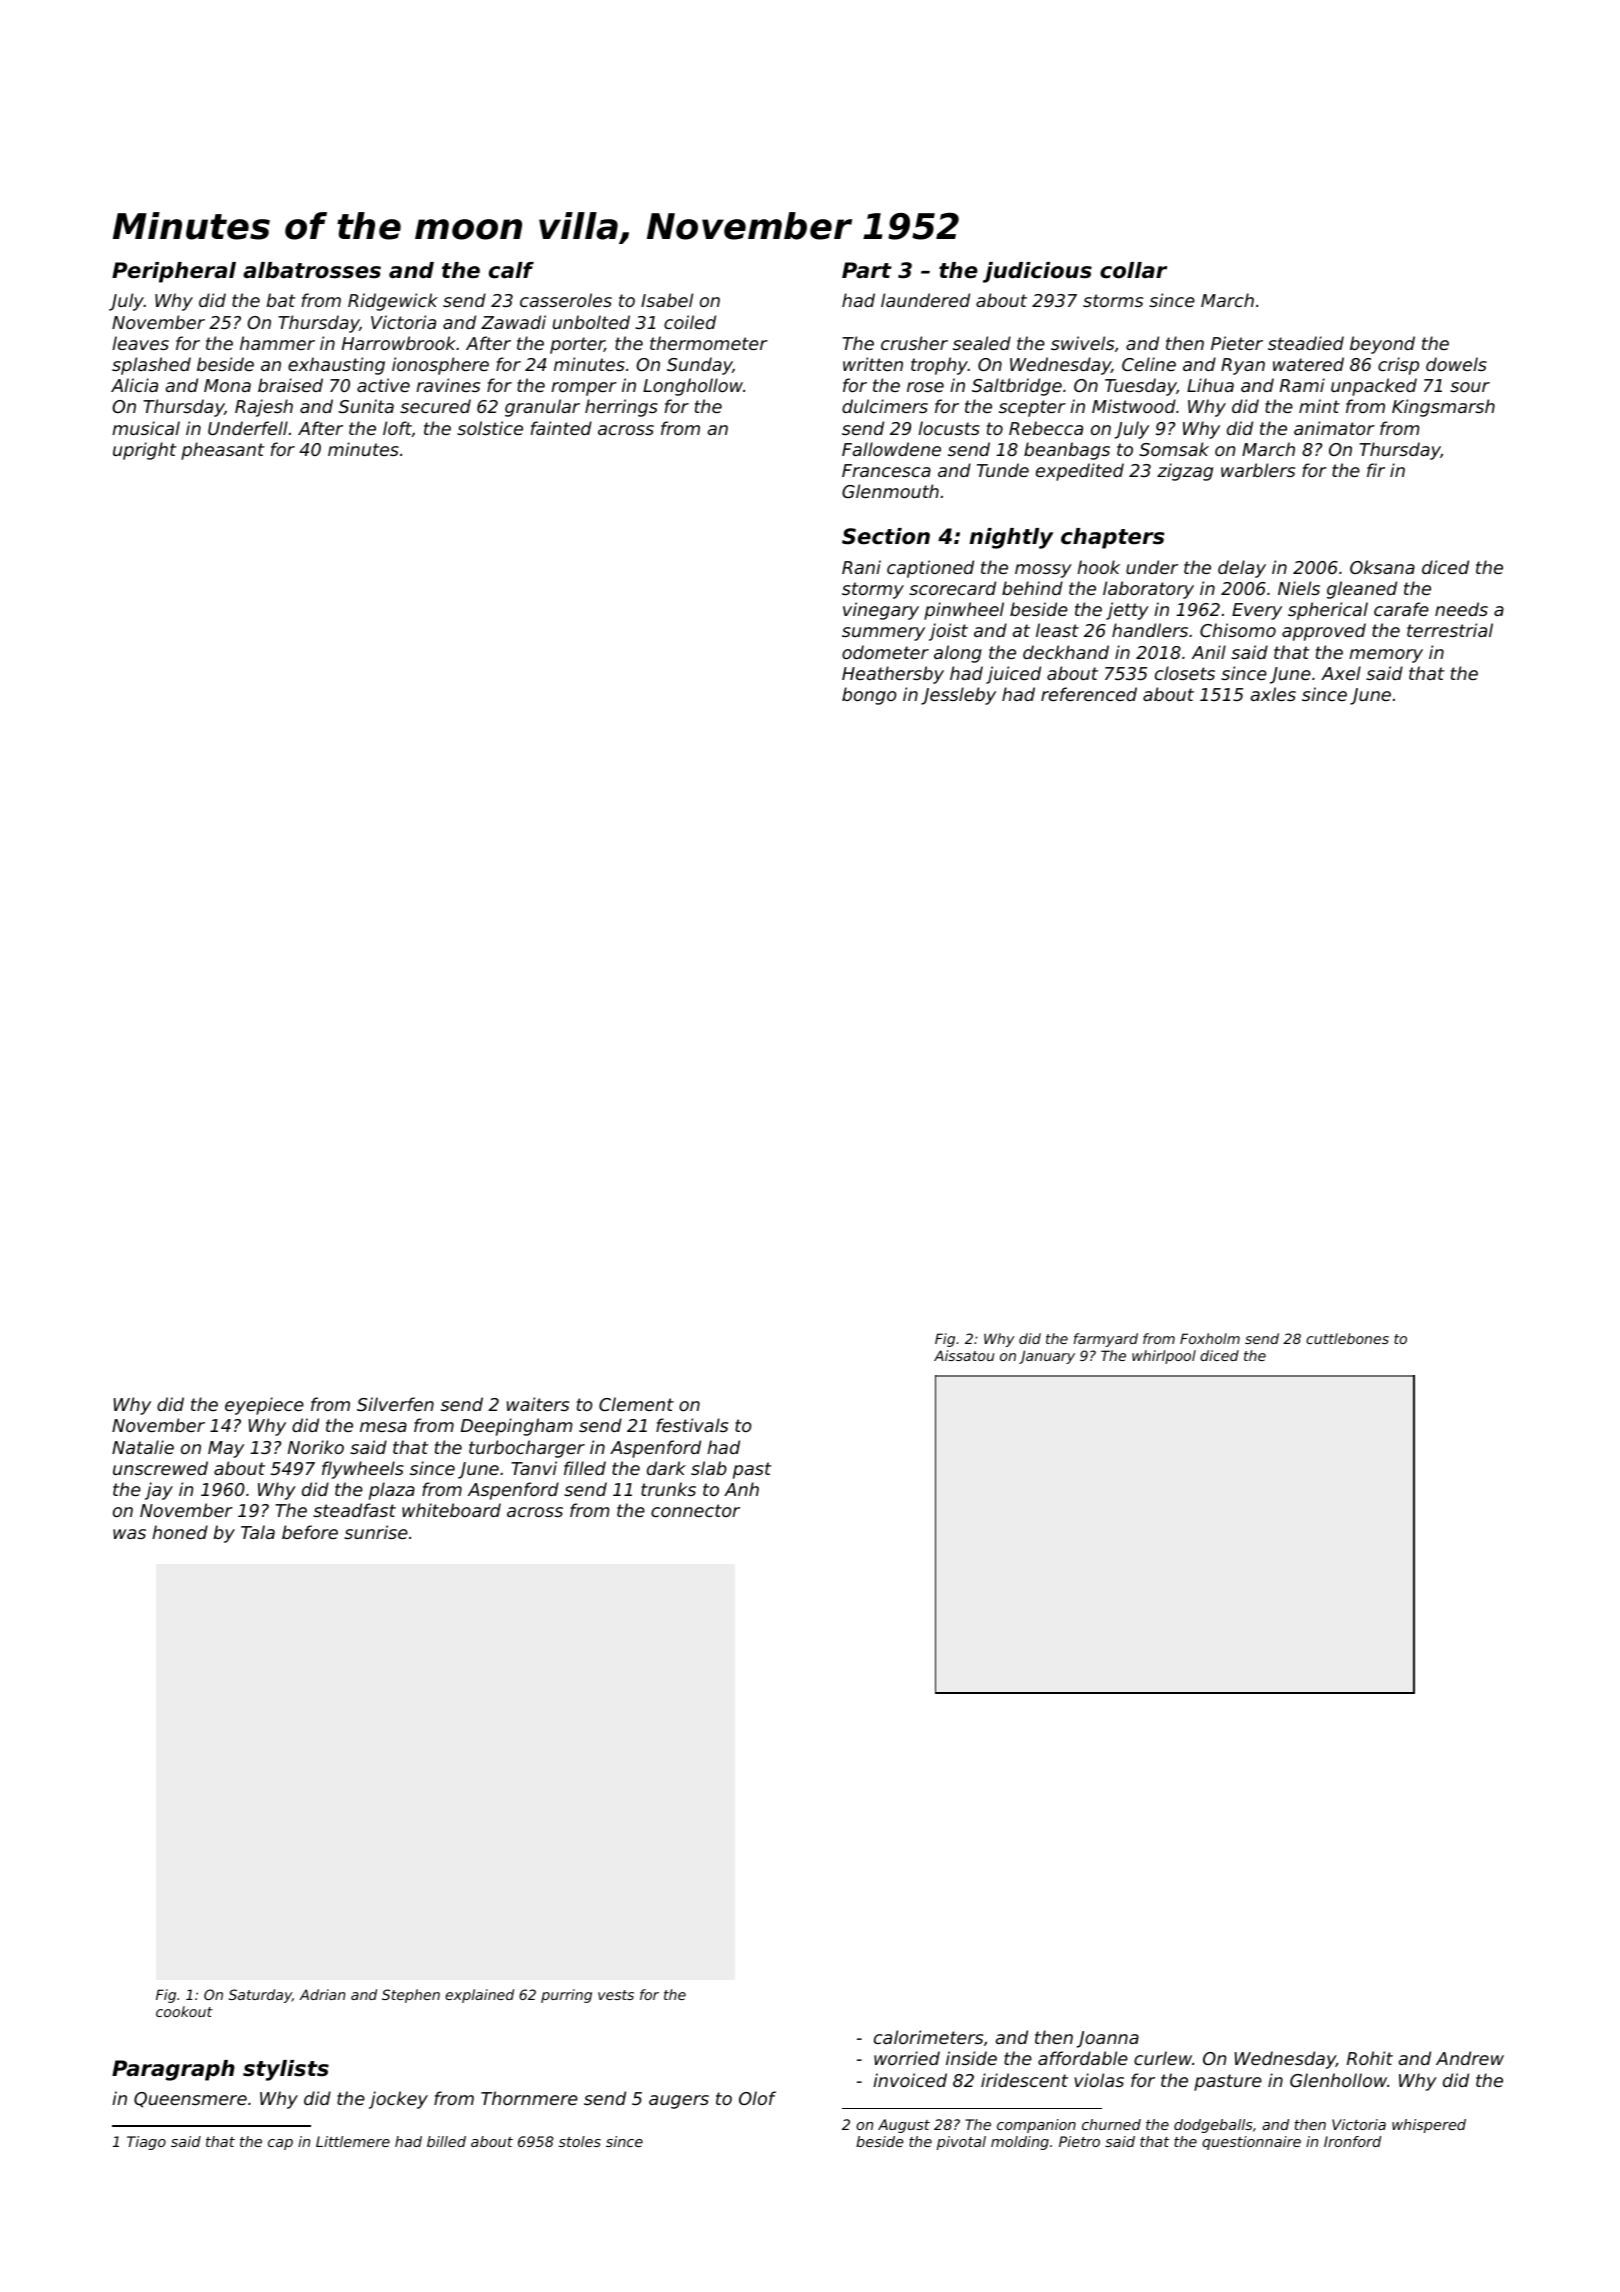 Image resolution: width=1620 pixels, height=2292 pixels. I want to click on ravines, so click(448, 385).
